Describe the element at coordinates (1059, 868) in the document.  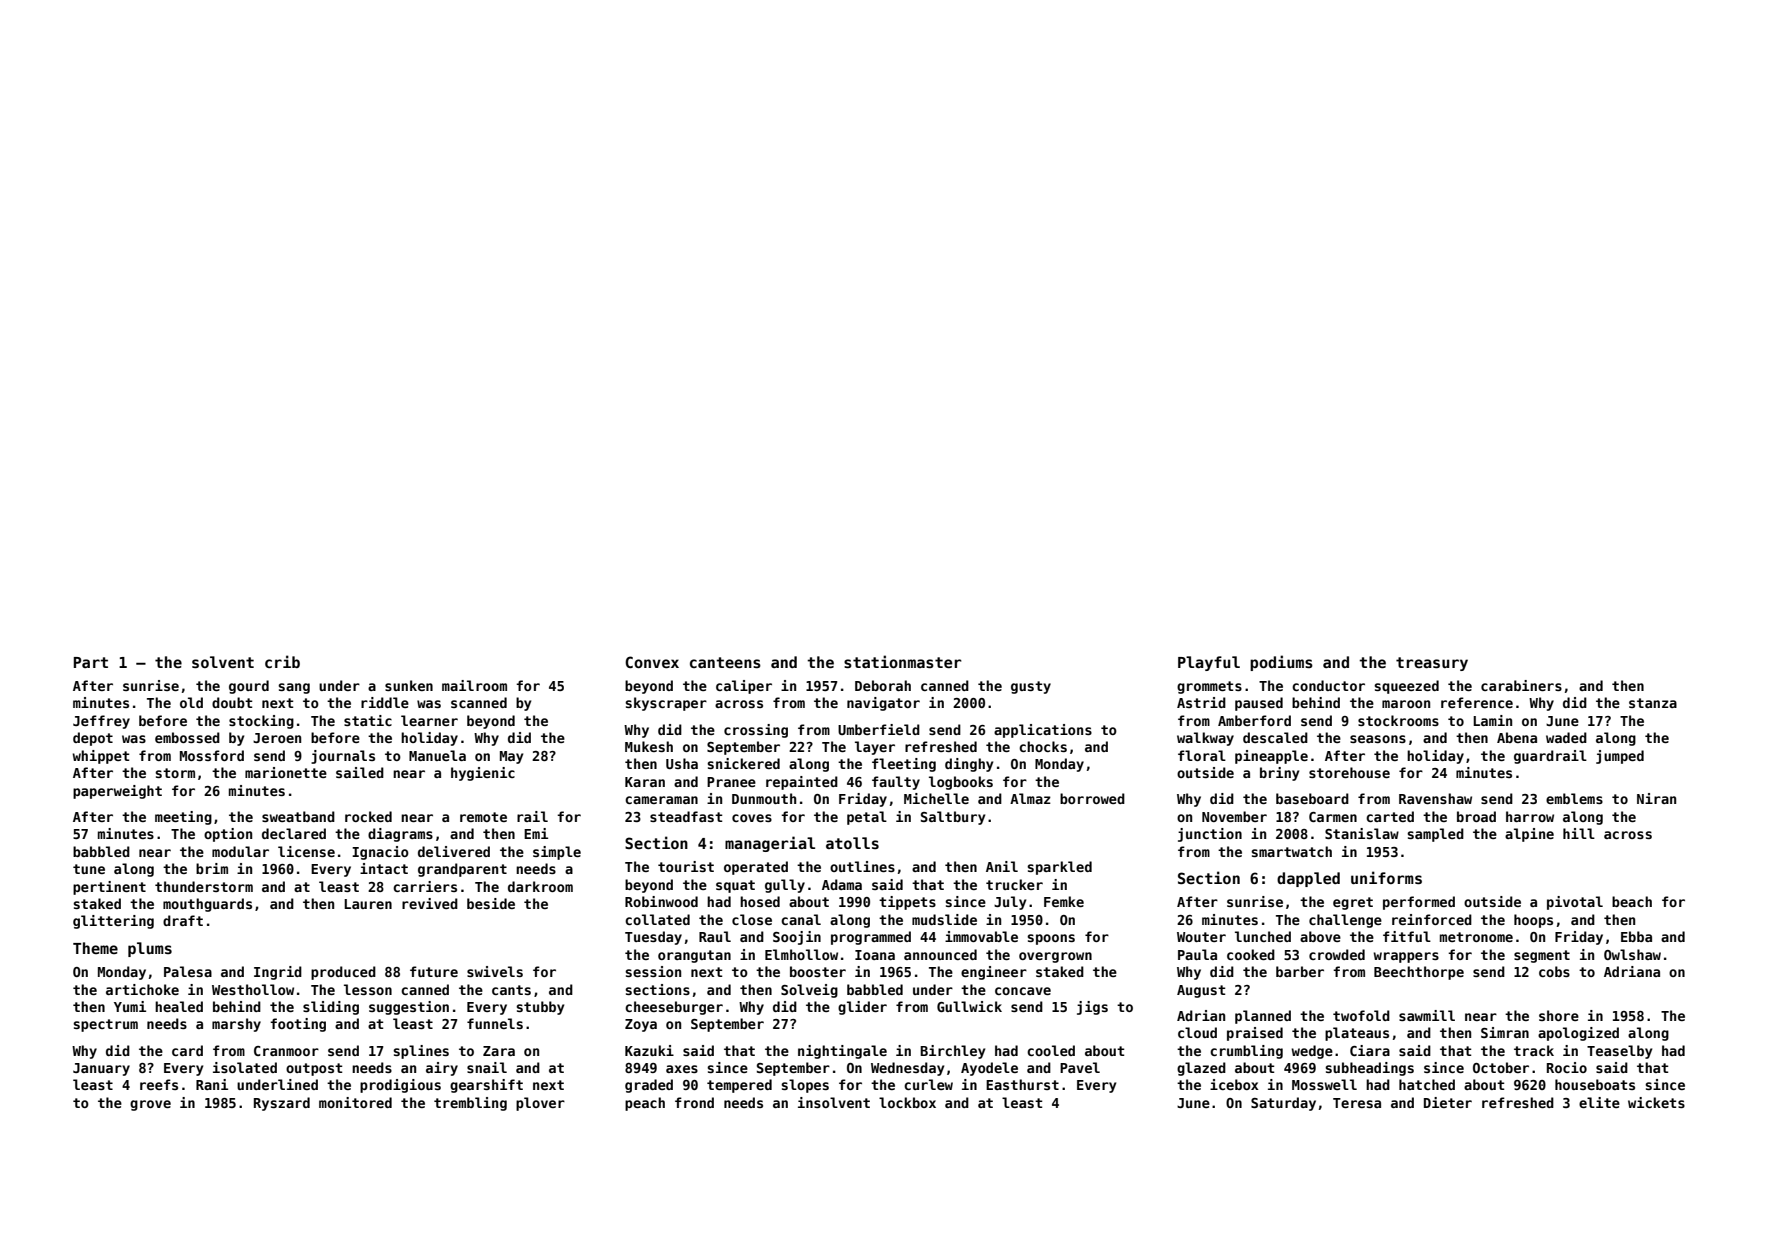
I see `sparkled` at that location.
